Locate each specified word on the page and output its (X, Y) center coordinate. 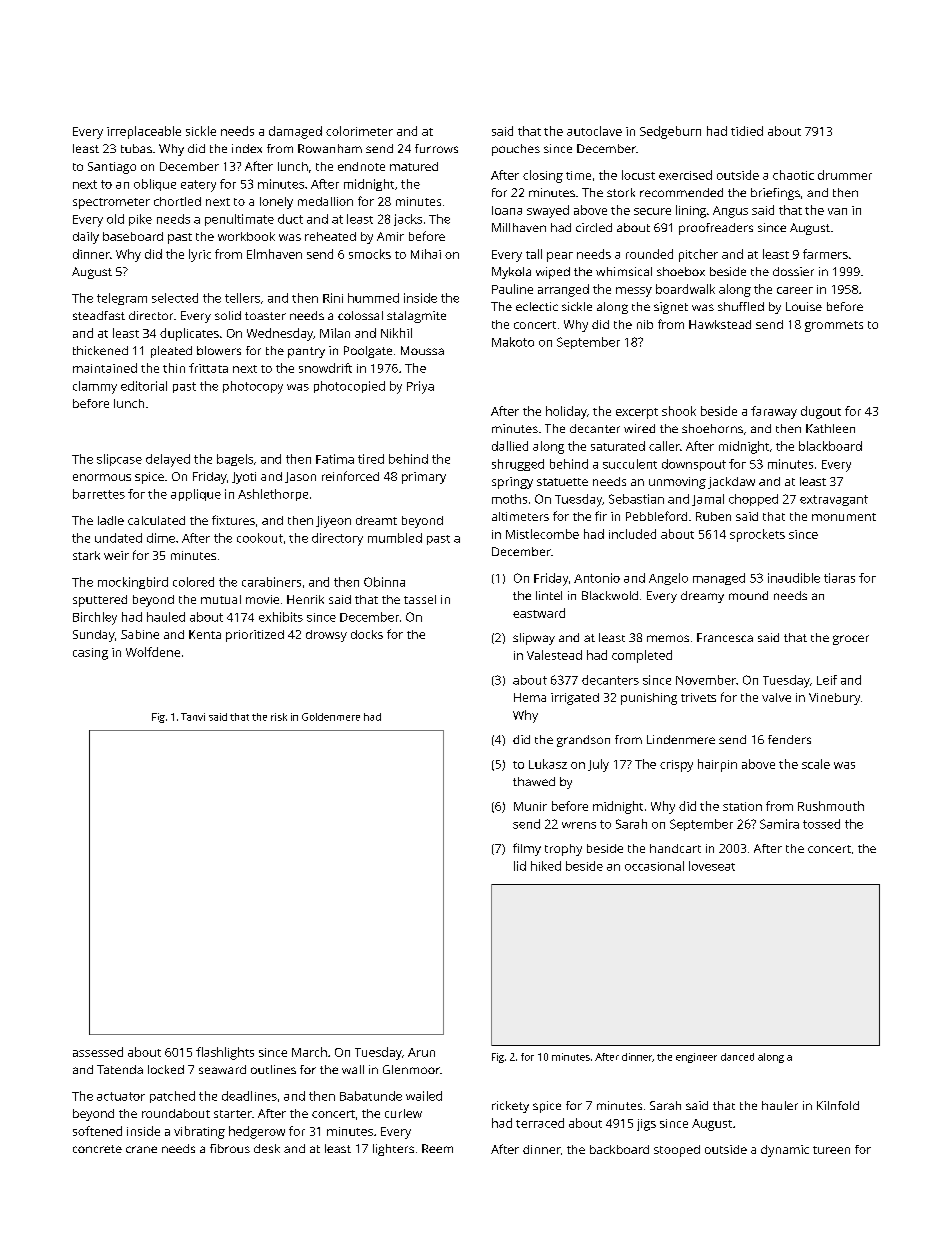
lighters (393, 1150)
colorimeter (359, 131)
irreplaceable (144, 132)
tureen (831, 1150)
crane (141, 1149)
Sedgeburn (670, 132)
